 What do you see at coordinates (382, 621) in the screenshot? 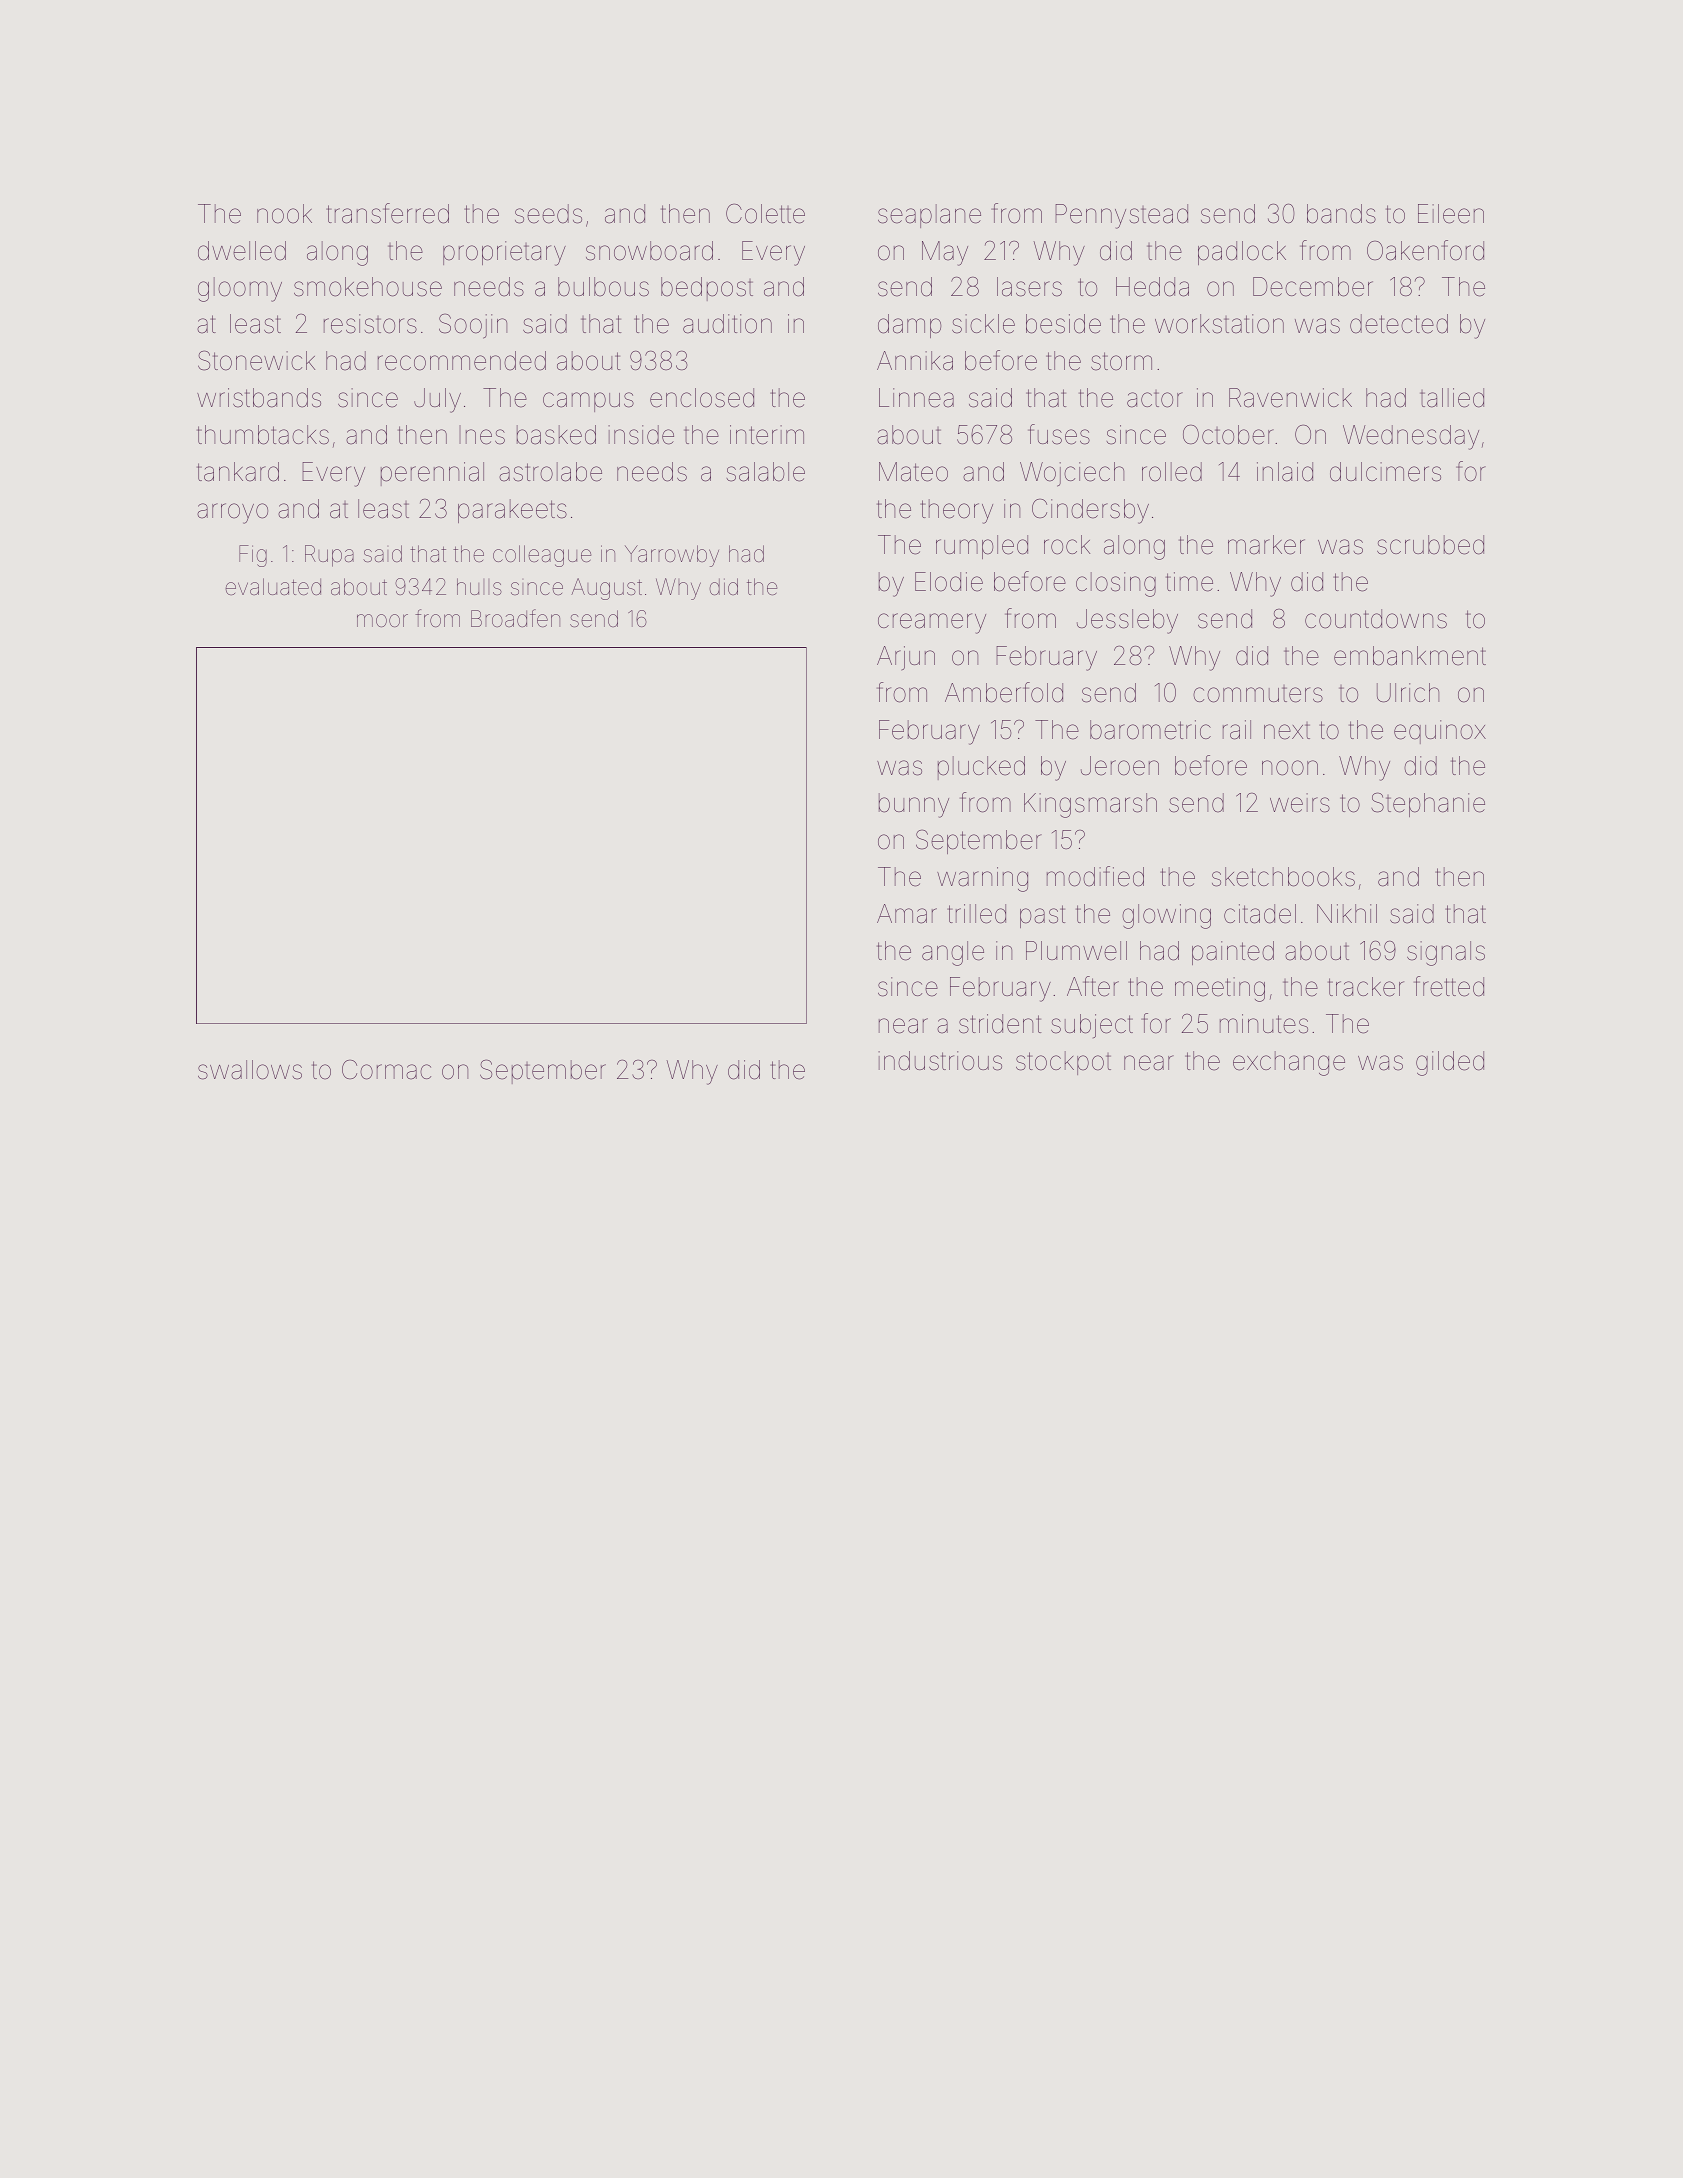
I see `moor` at bounding box center [382, 621].
